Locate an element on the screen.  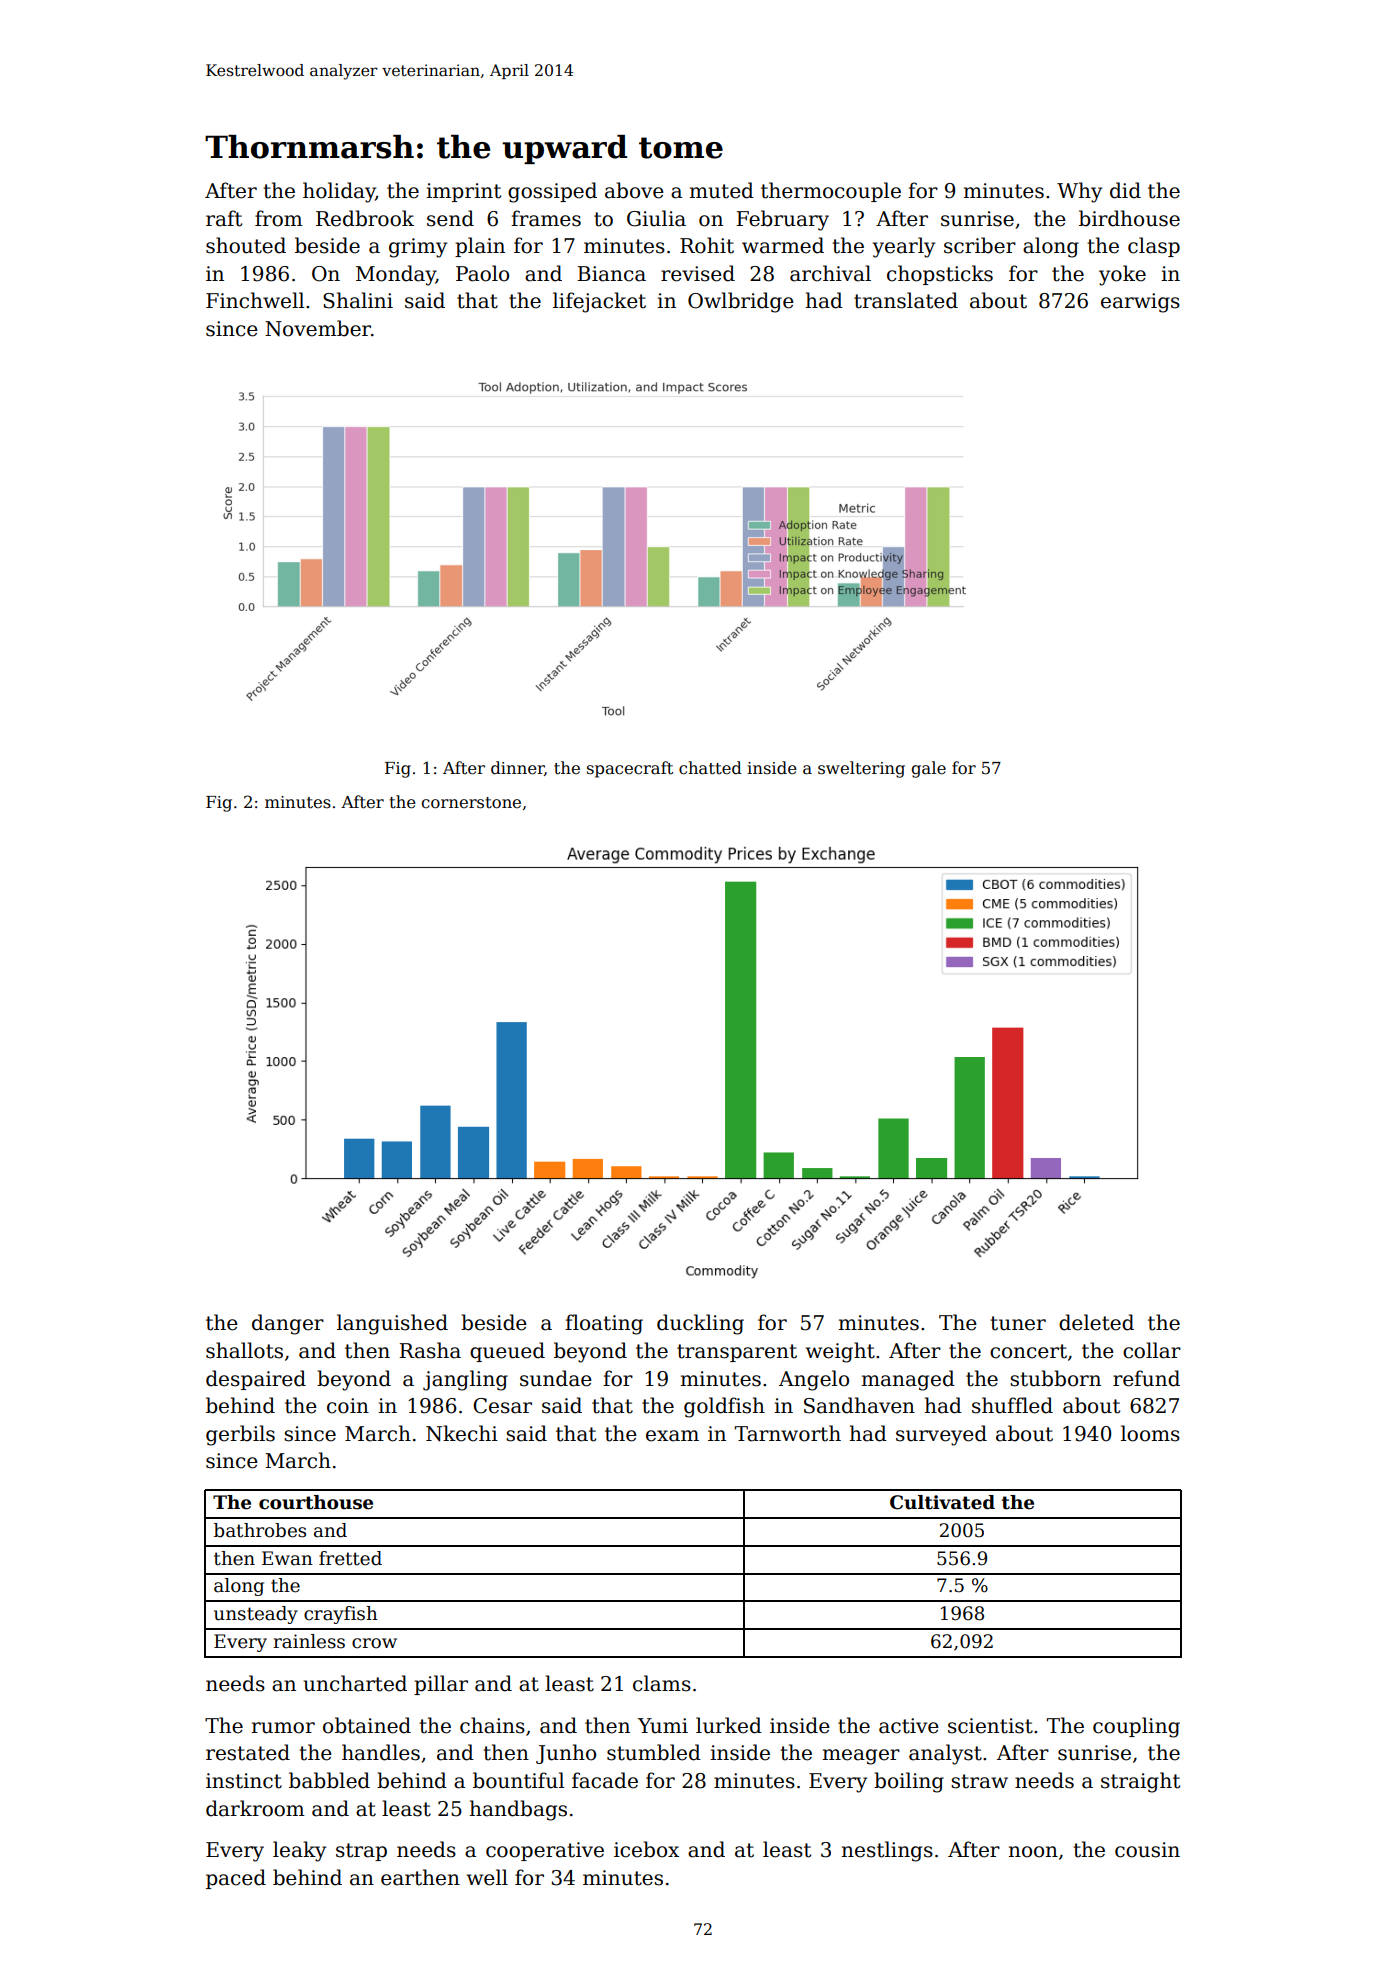
dinner is located at coordinates (518, 768).
